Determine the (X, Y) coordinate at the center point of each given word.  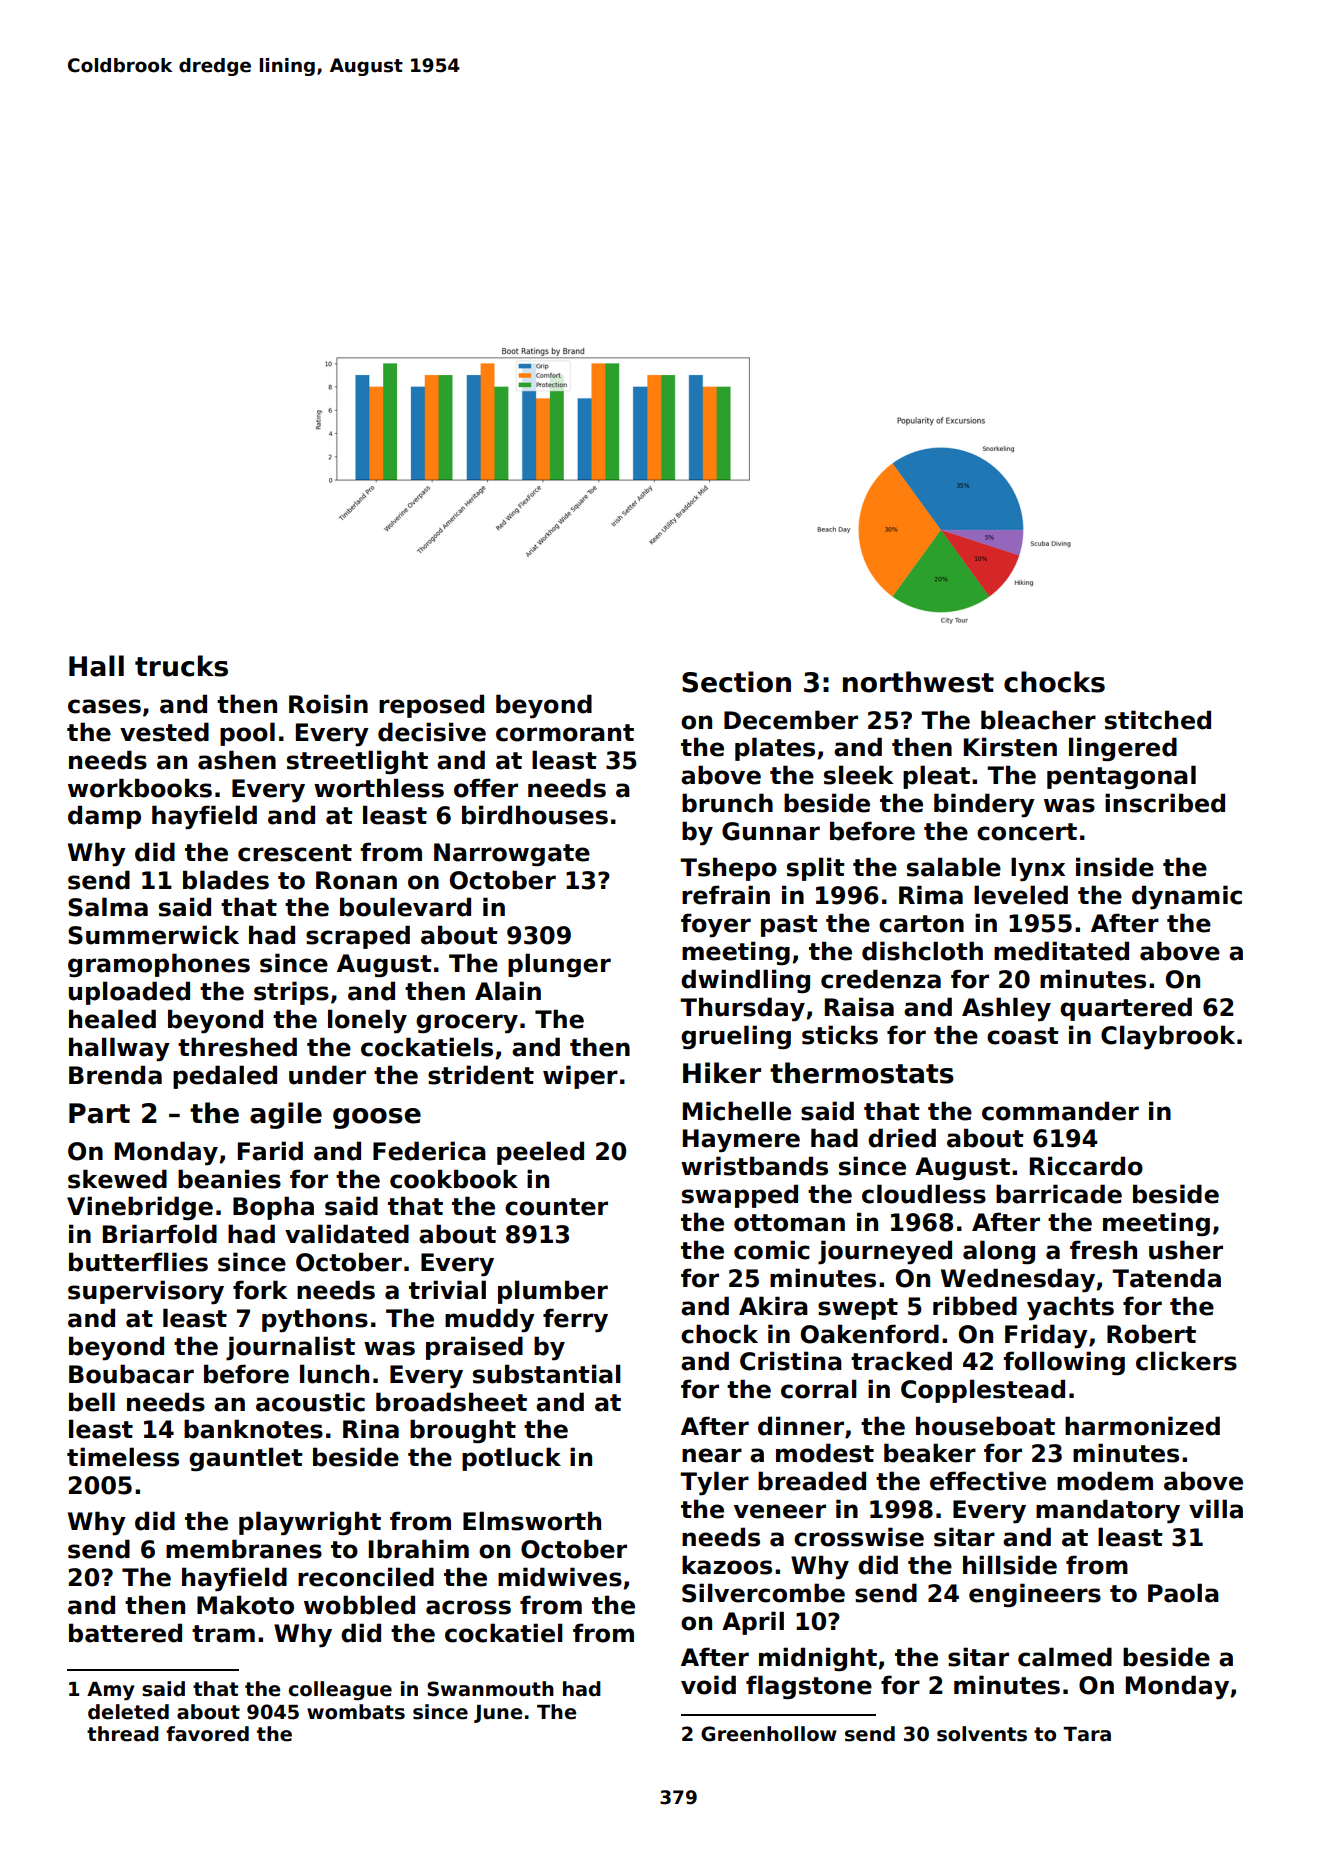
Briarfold (160, 1234)
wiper (580, 1077)
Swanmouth (490, 1689)
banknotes (253, 1429)
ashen (237, 760)
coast (1023, 1036)
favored (207, 1734)
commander (1060, 1111)
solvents (982, 1734)
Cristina (791, 1361)
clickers (1186, 1361)
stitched (1158, 720)
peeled (540, 1153)
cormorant (565, 733)
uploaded (129, 993)
